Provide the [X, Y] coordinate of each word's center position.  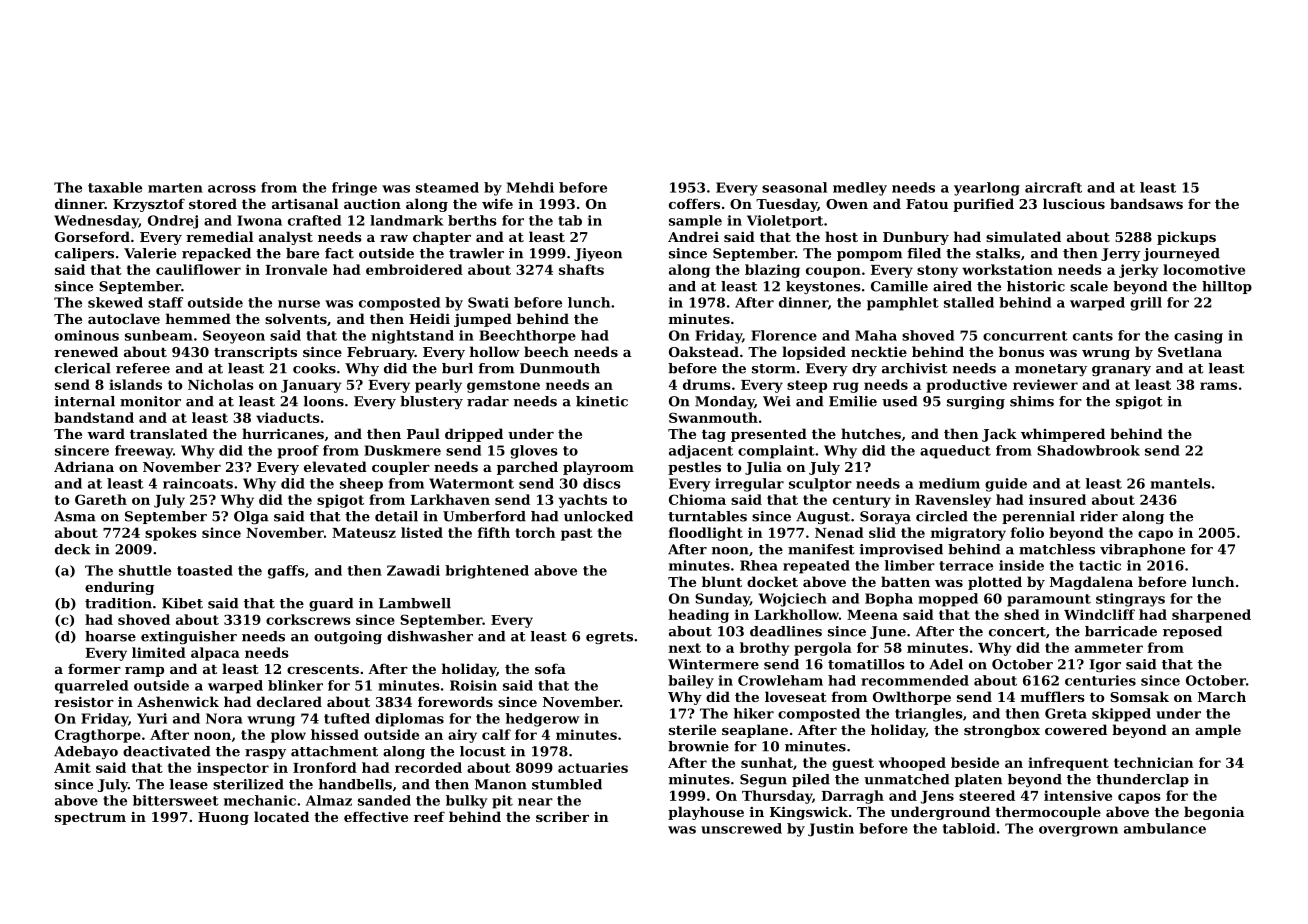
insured [1057, 499]
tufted [347, 718]
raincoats [198, 483]
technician [1153, 762]
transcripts [255, 353]
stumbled [567, 784]
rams [1218, 386]
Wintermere [713, 664]
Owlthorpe [912, 698]
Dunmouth [560, 368]
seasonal [794, 187]
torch [535, 532]
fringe [354, 189]
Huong [223, 818]
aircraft [1053, 187]
